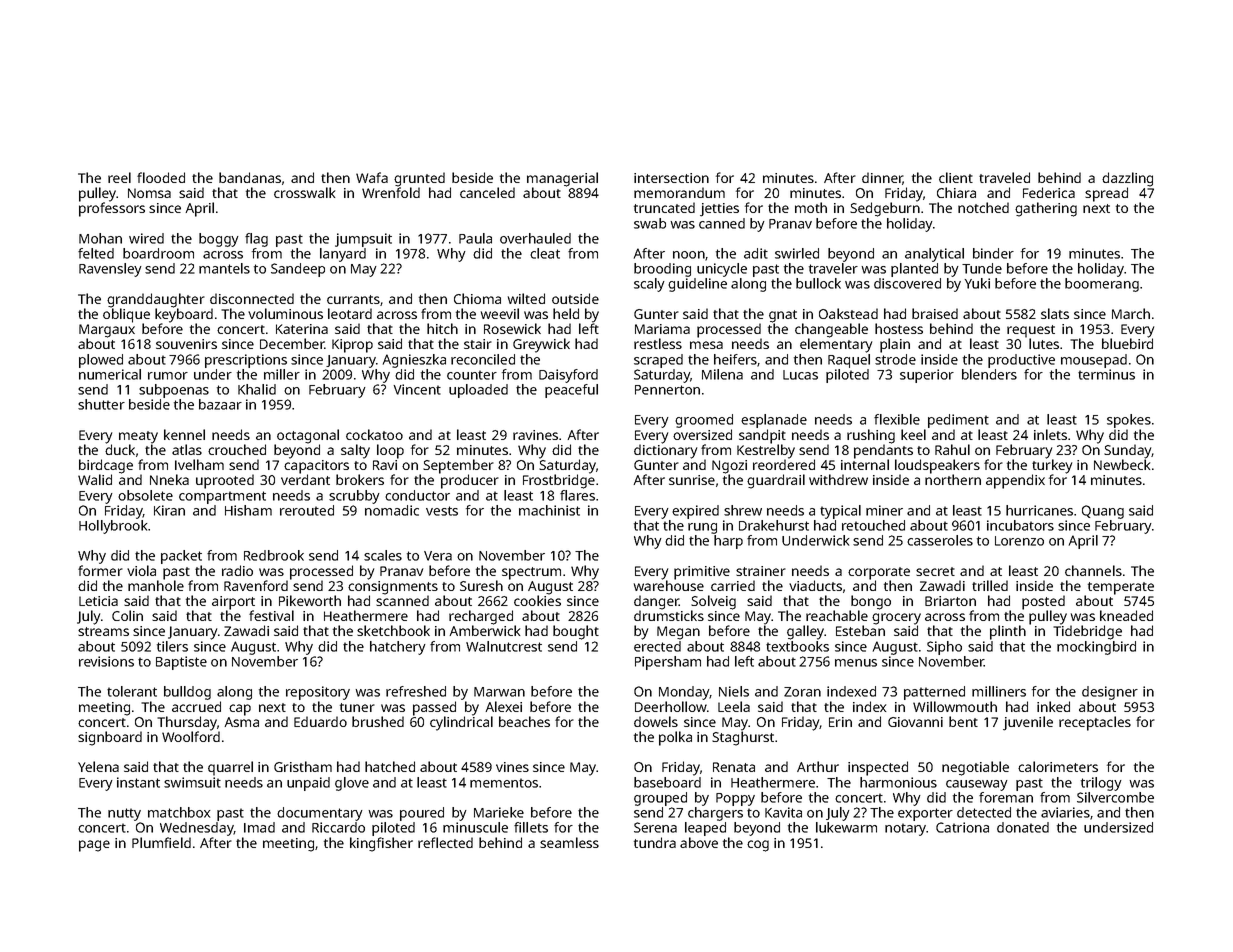 The height and width of the screenshot is (952, 1233). I want to click on dazzling, so click(1127, 179).
